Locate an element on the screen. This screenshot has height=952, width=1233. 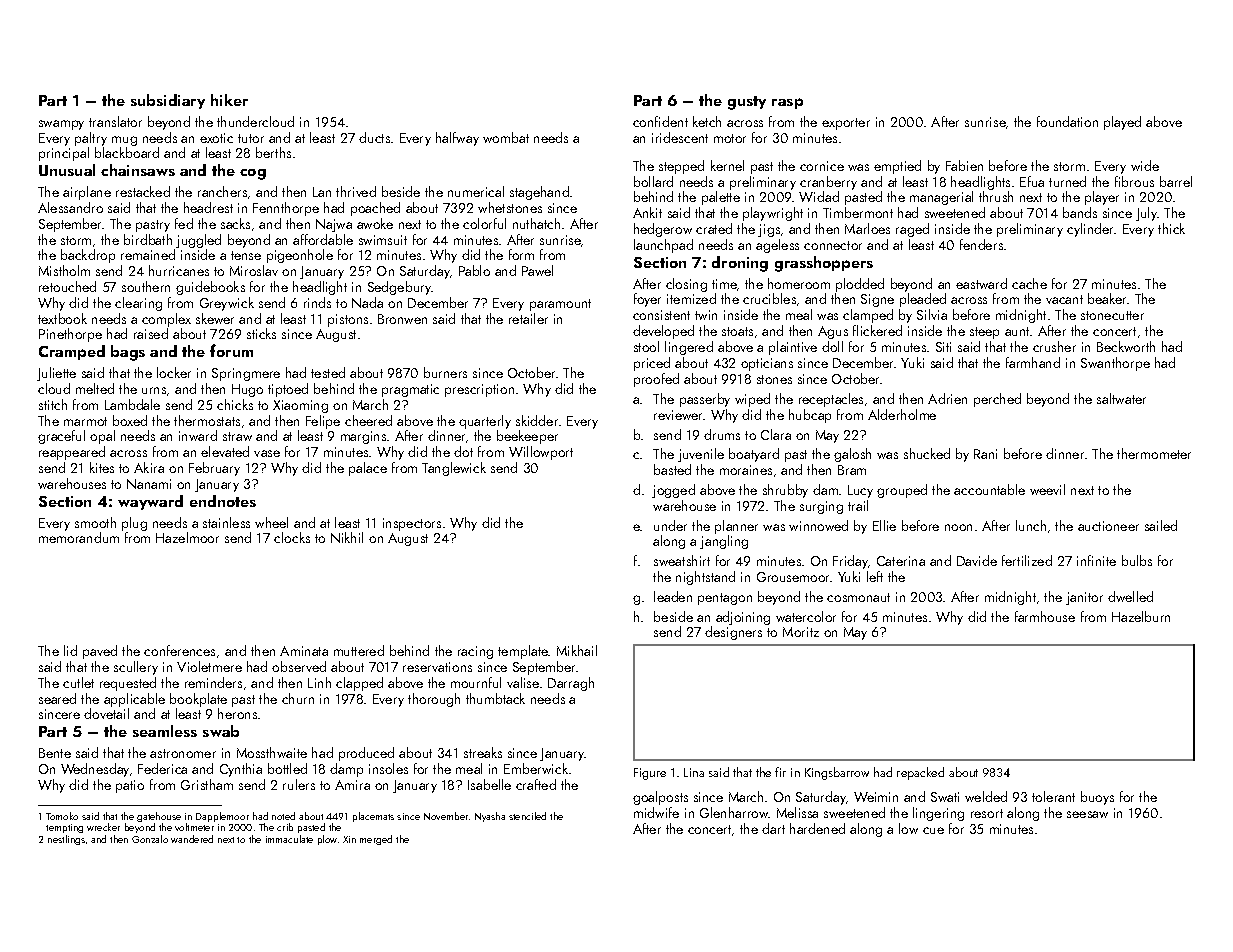
Bente is located at coordinates (55, 753).
